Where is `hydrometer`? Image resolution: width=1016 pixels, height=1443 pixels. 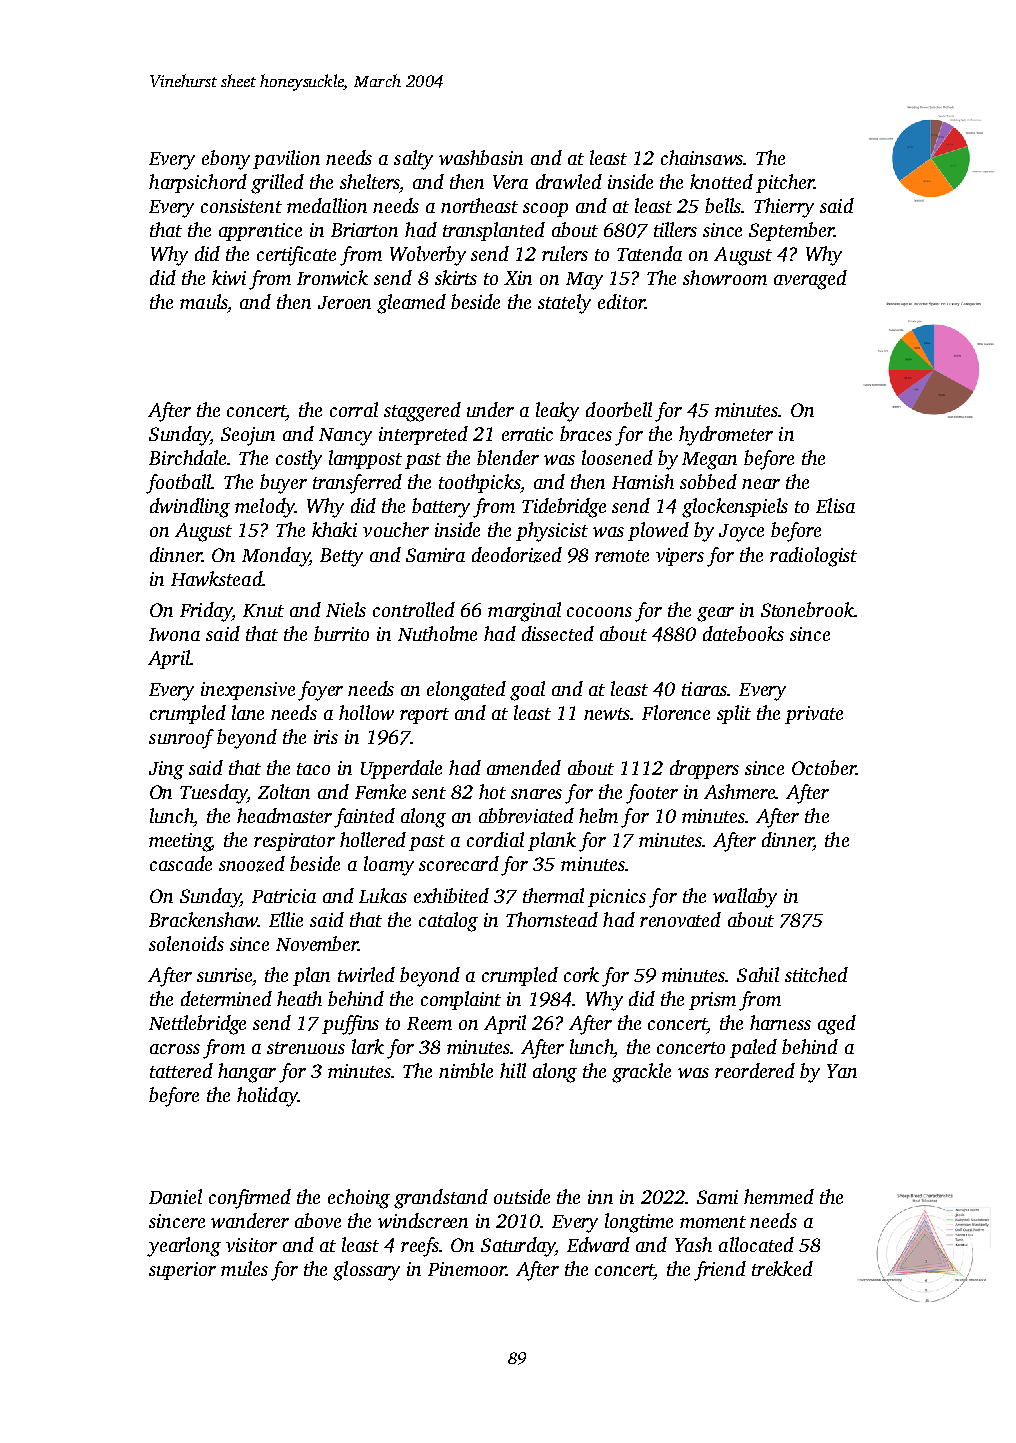 hydrometer is located at coordinates (726, 436).
